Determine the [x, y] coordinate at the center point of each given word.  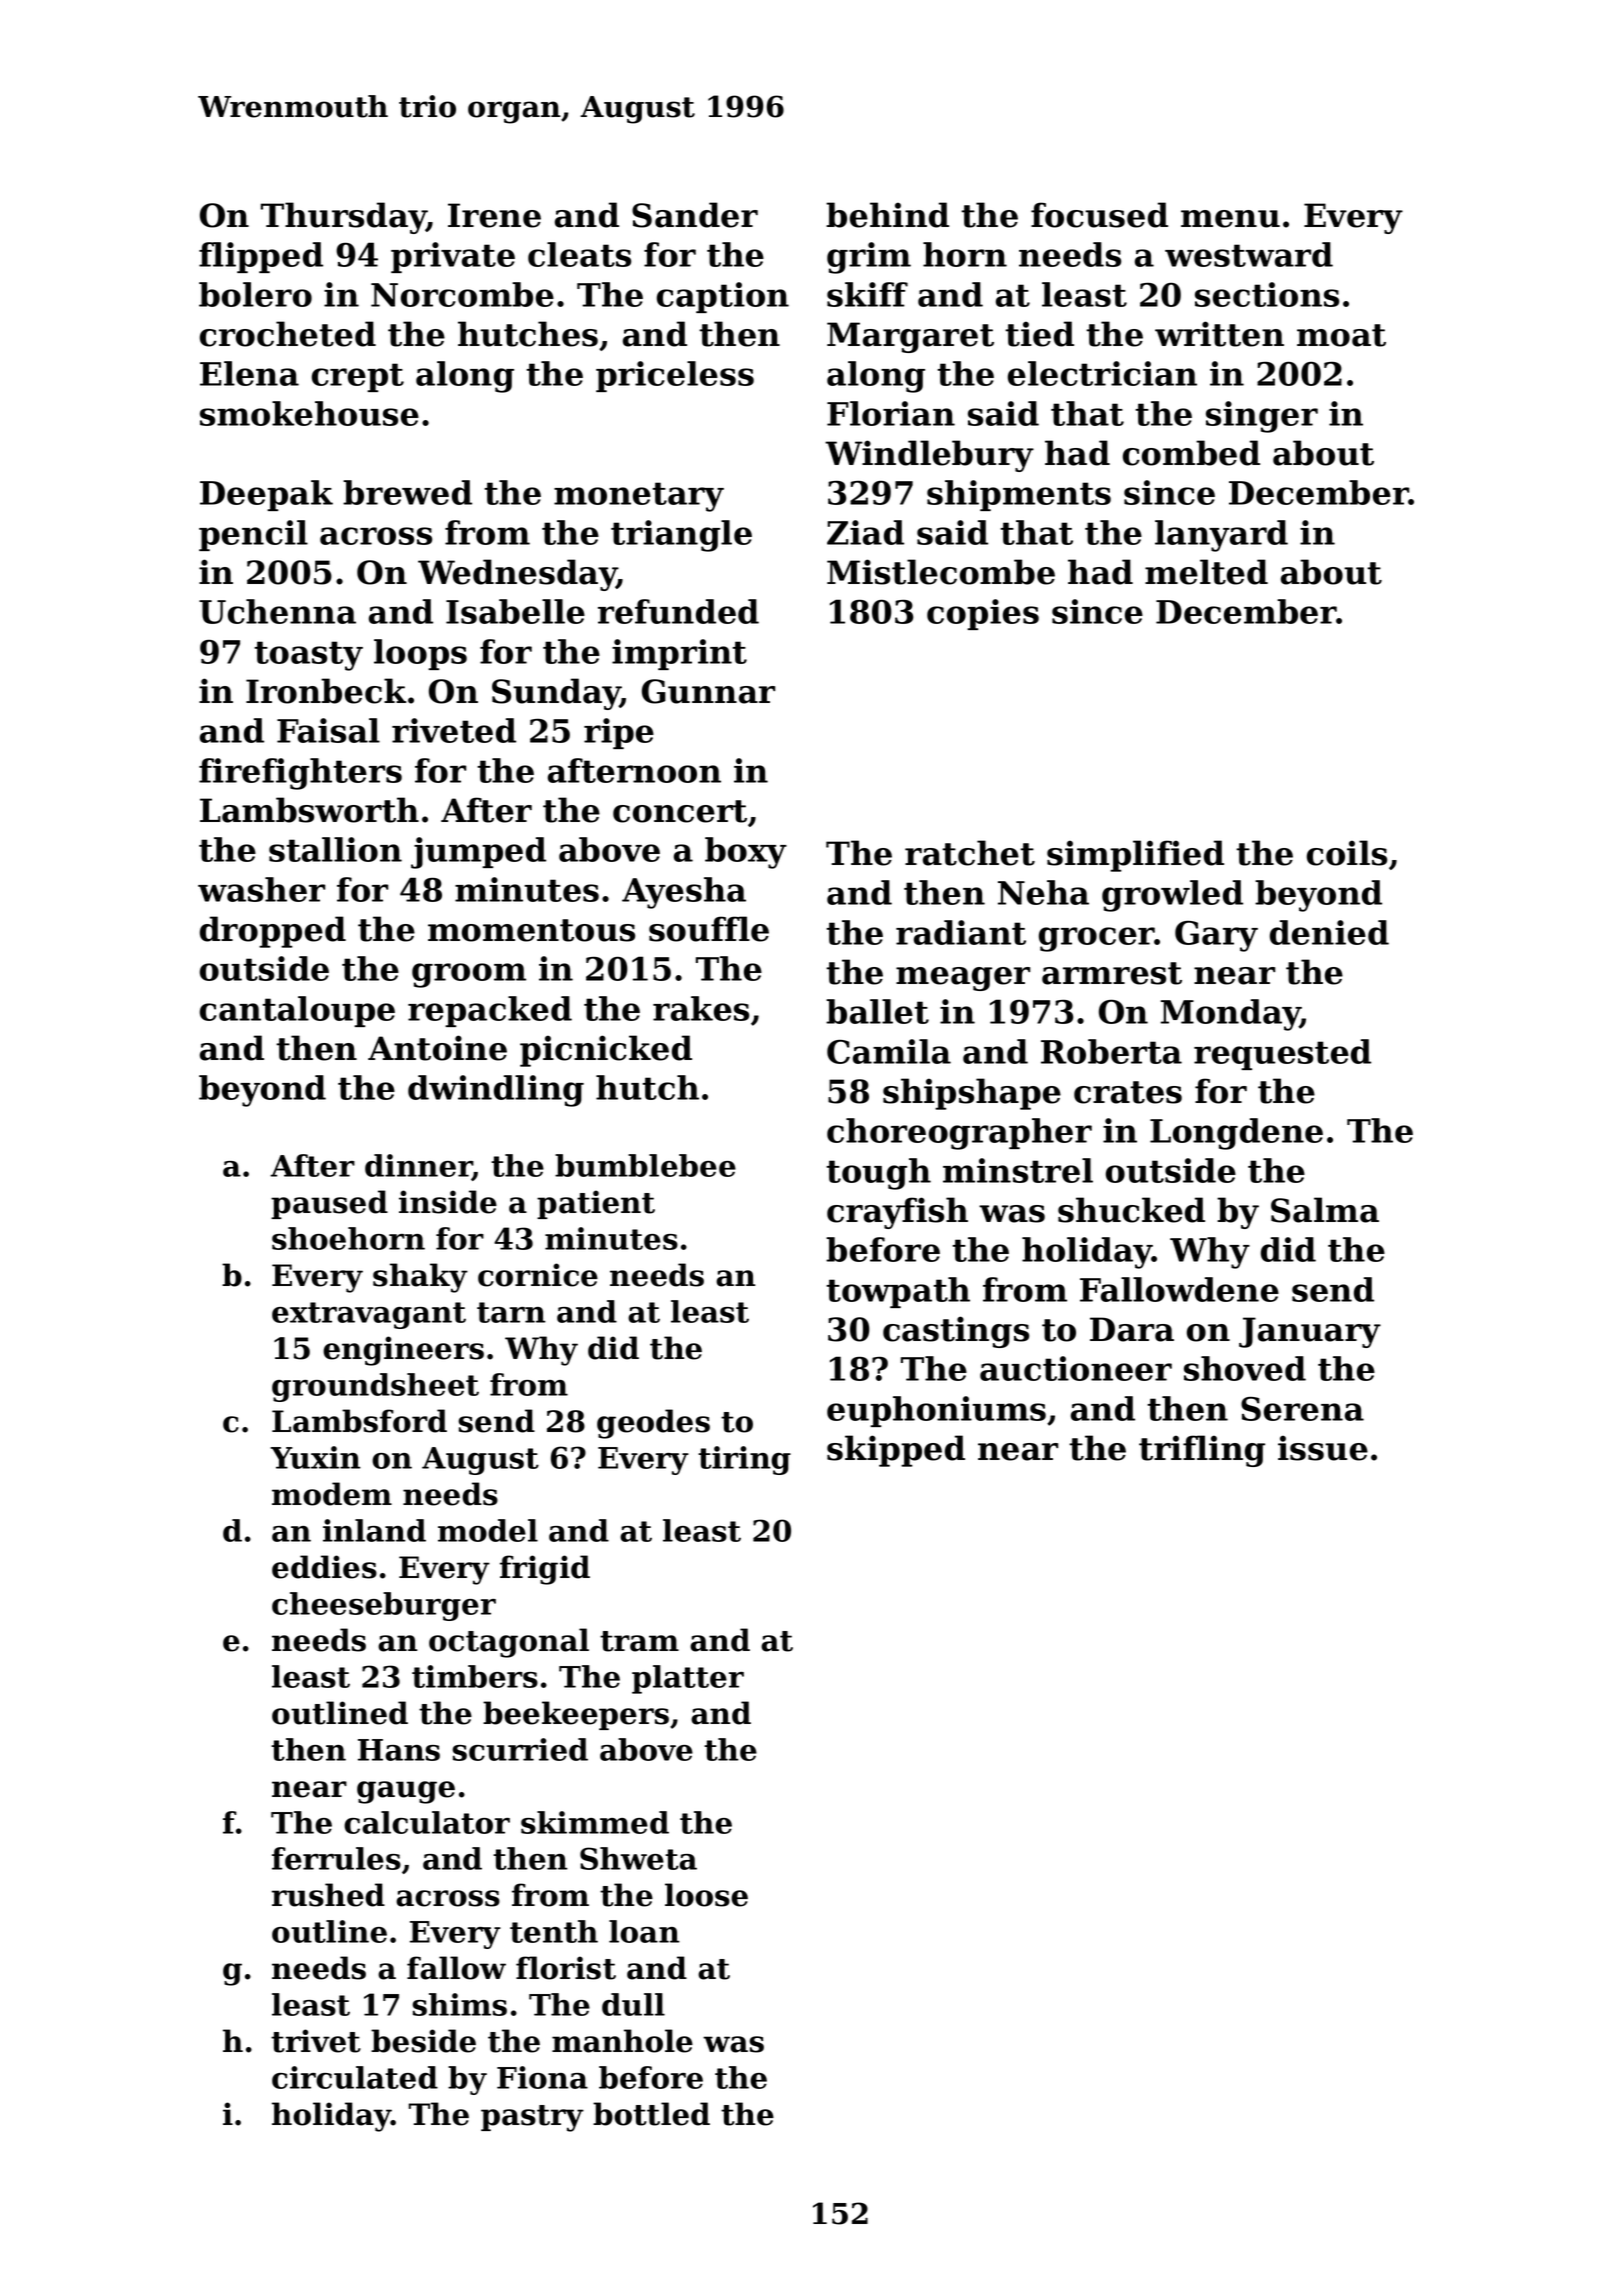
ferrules [336, 1858]
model [488, 1530]
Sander [695, 215]
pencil [253, 535]
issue [1323, 1448]
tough [878, 1174]
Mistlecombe [941, 572]
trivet [316, 2041]
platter [688, 1679]
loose [706, 1895]
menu [1230, 219]
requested [1282, 1054]
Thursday [344, 218]
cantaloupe [297, 1011]
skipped [896, 1451]
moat [1341, 335]
